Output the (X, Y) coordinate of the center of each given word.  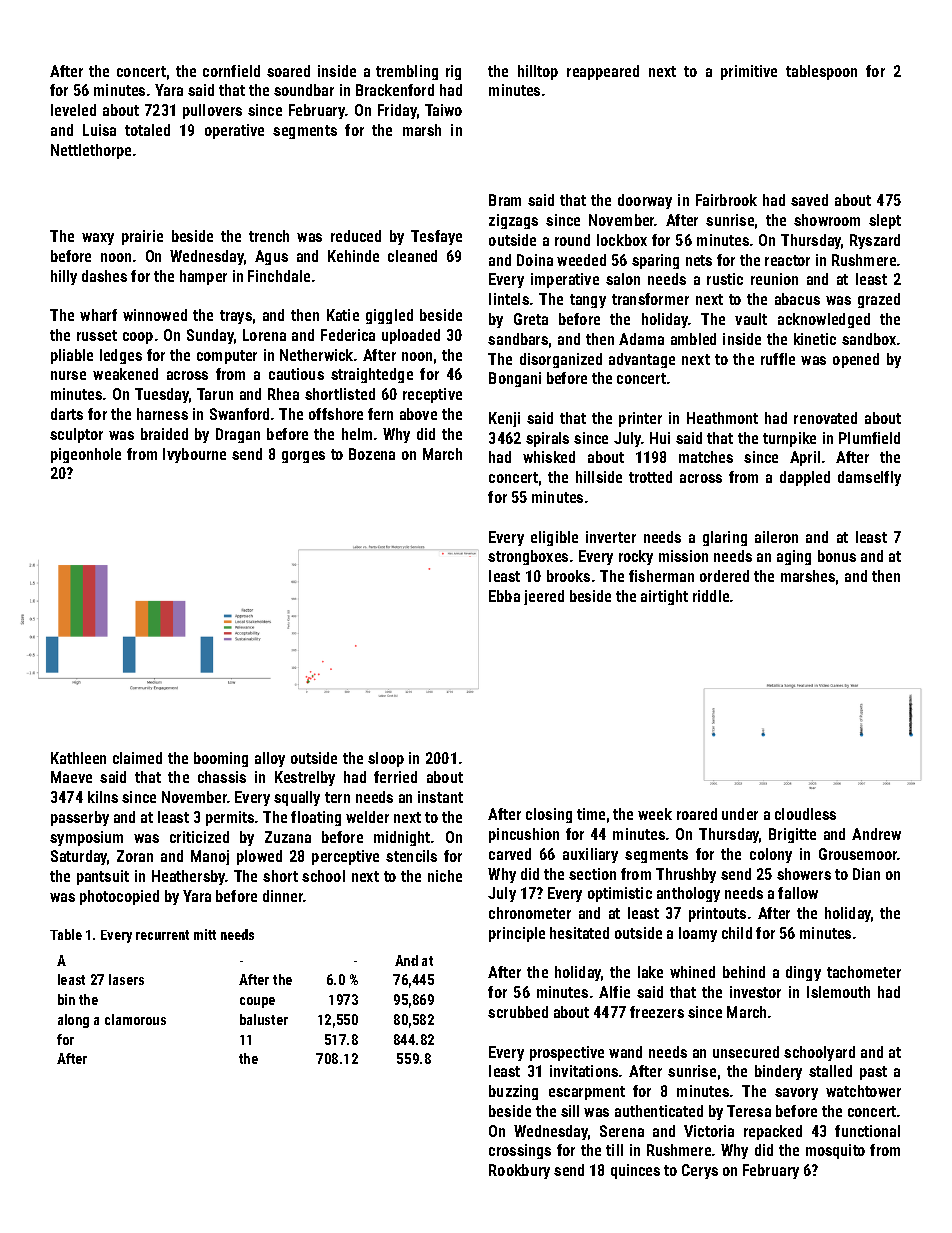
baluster (264, 1019)
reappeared (603, 72)
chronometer (530, 913)
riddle (711, 596)
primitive (749, 72)
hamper (203, 277)
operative (234, 131)
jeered (544, 597)
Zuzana (288, 837)
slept (885, 221)
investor (755, 992)
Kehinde (353, 256)
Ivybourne (194, 455)
